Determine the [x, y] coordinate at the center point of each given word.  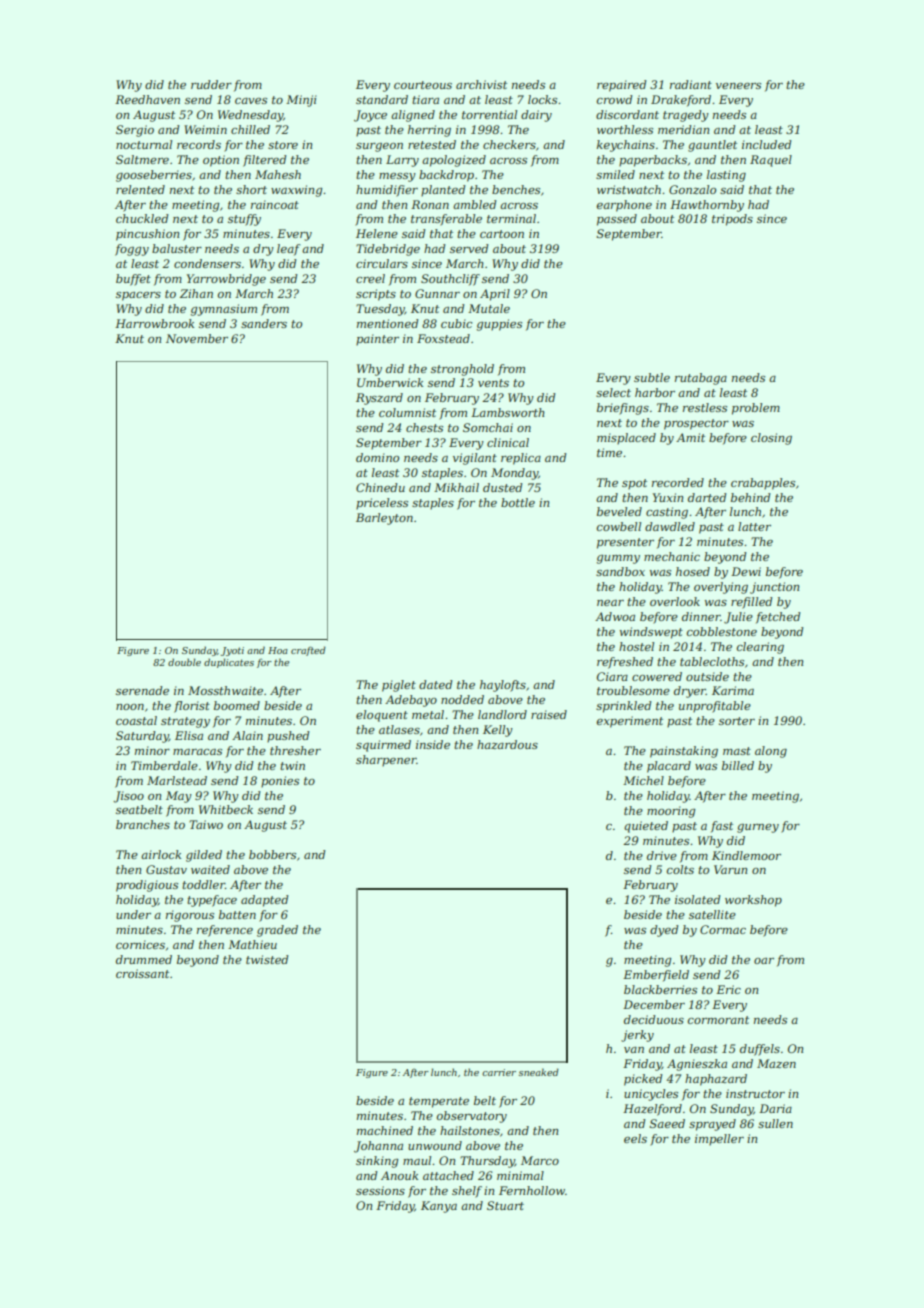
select [613, 392]
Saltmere [142, 159]
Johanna [378, 1147]
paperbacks [653, 161]
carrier [499, 1072]
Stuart [505, 1205]
